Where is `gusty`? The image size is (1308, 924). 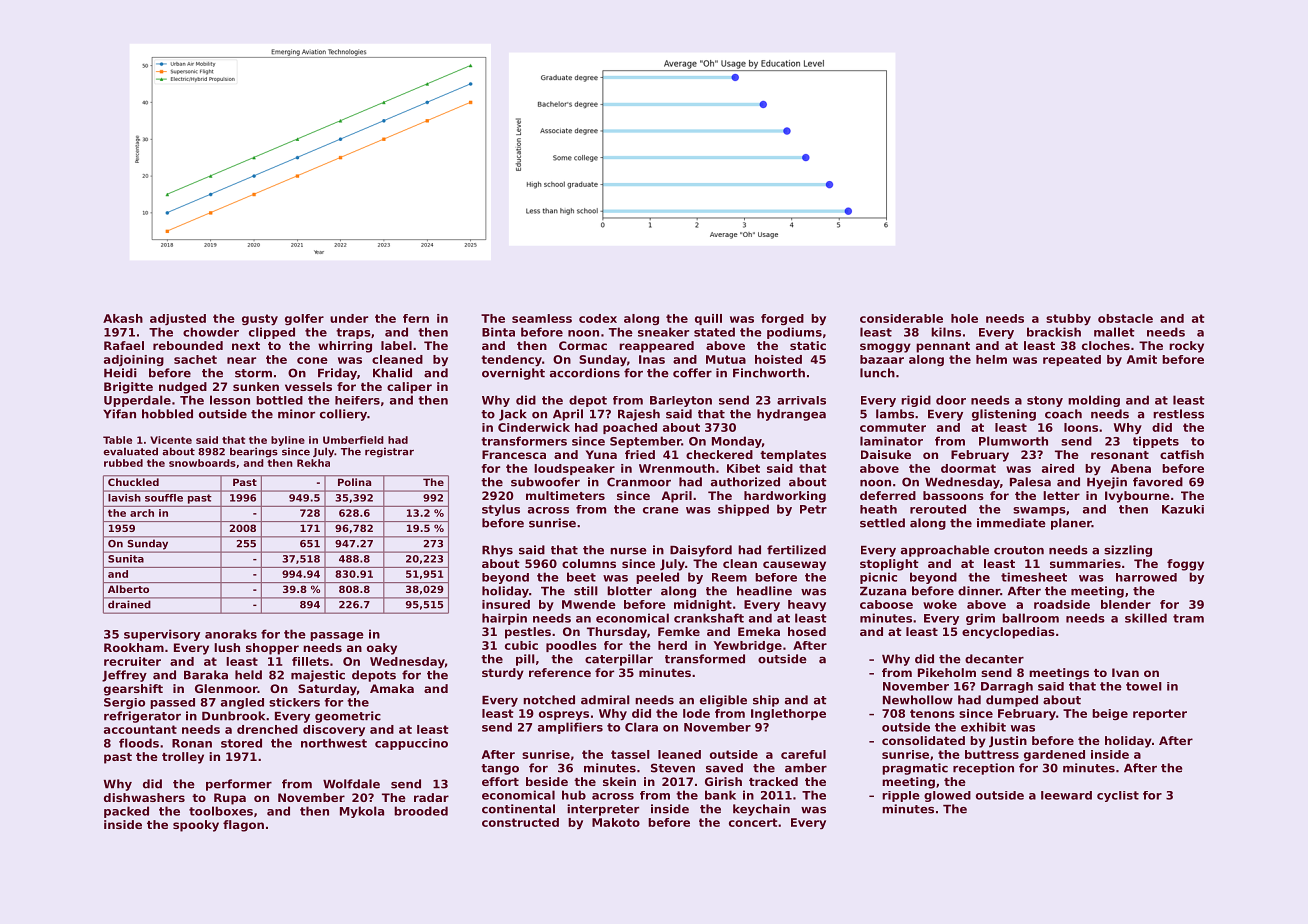
gusty is located at coordinates (260, 320).
